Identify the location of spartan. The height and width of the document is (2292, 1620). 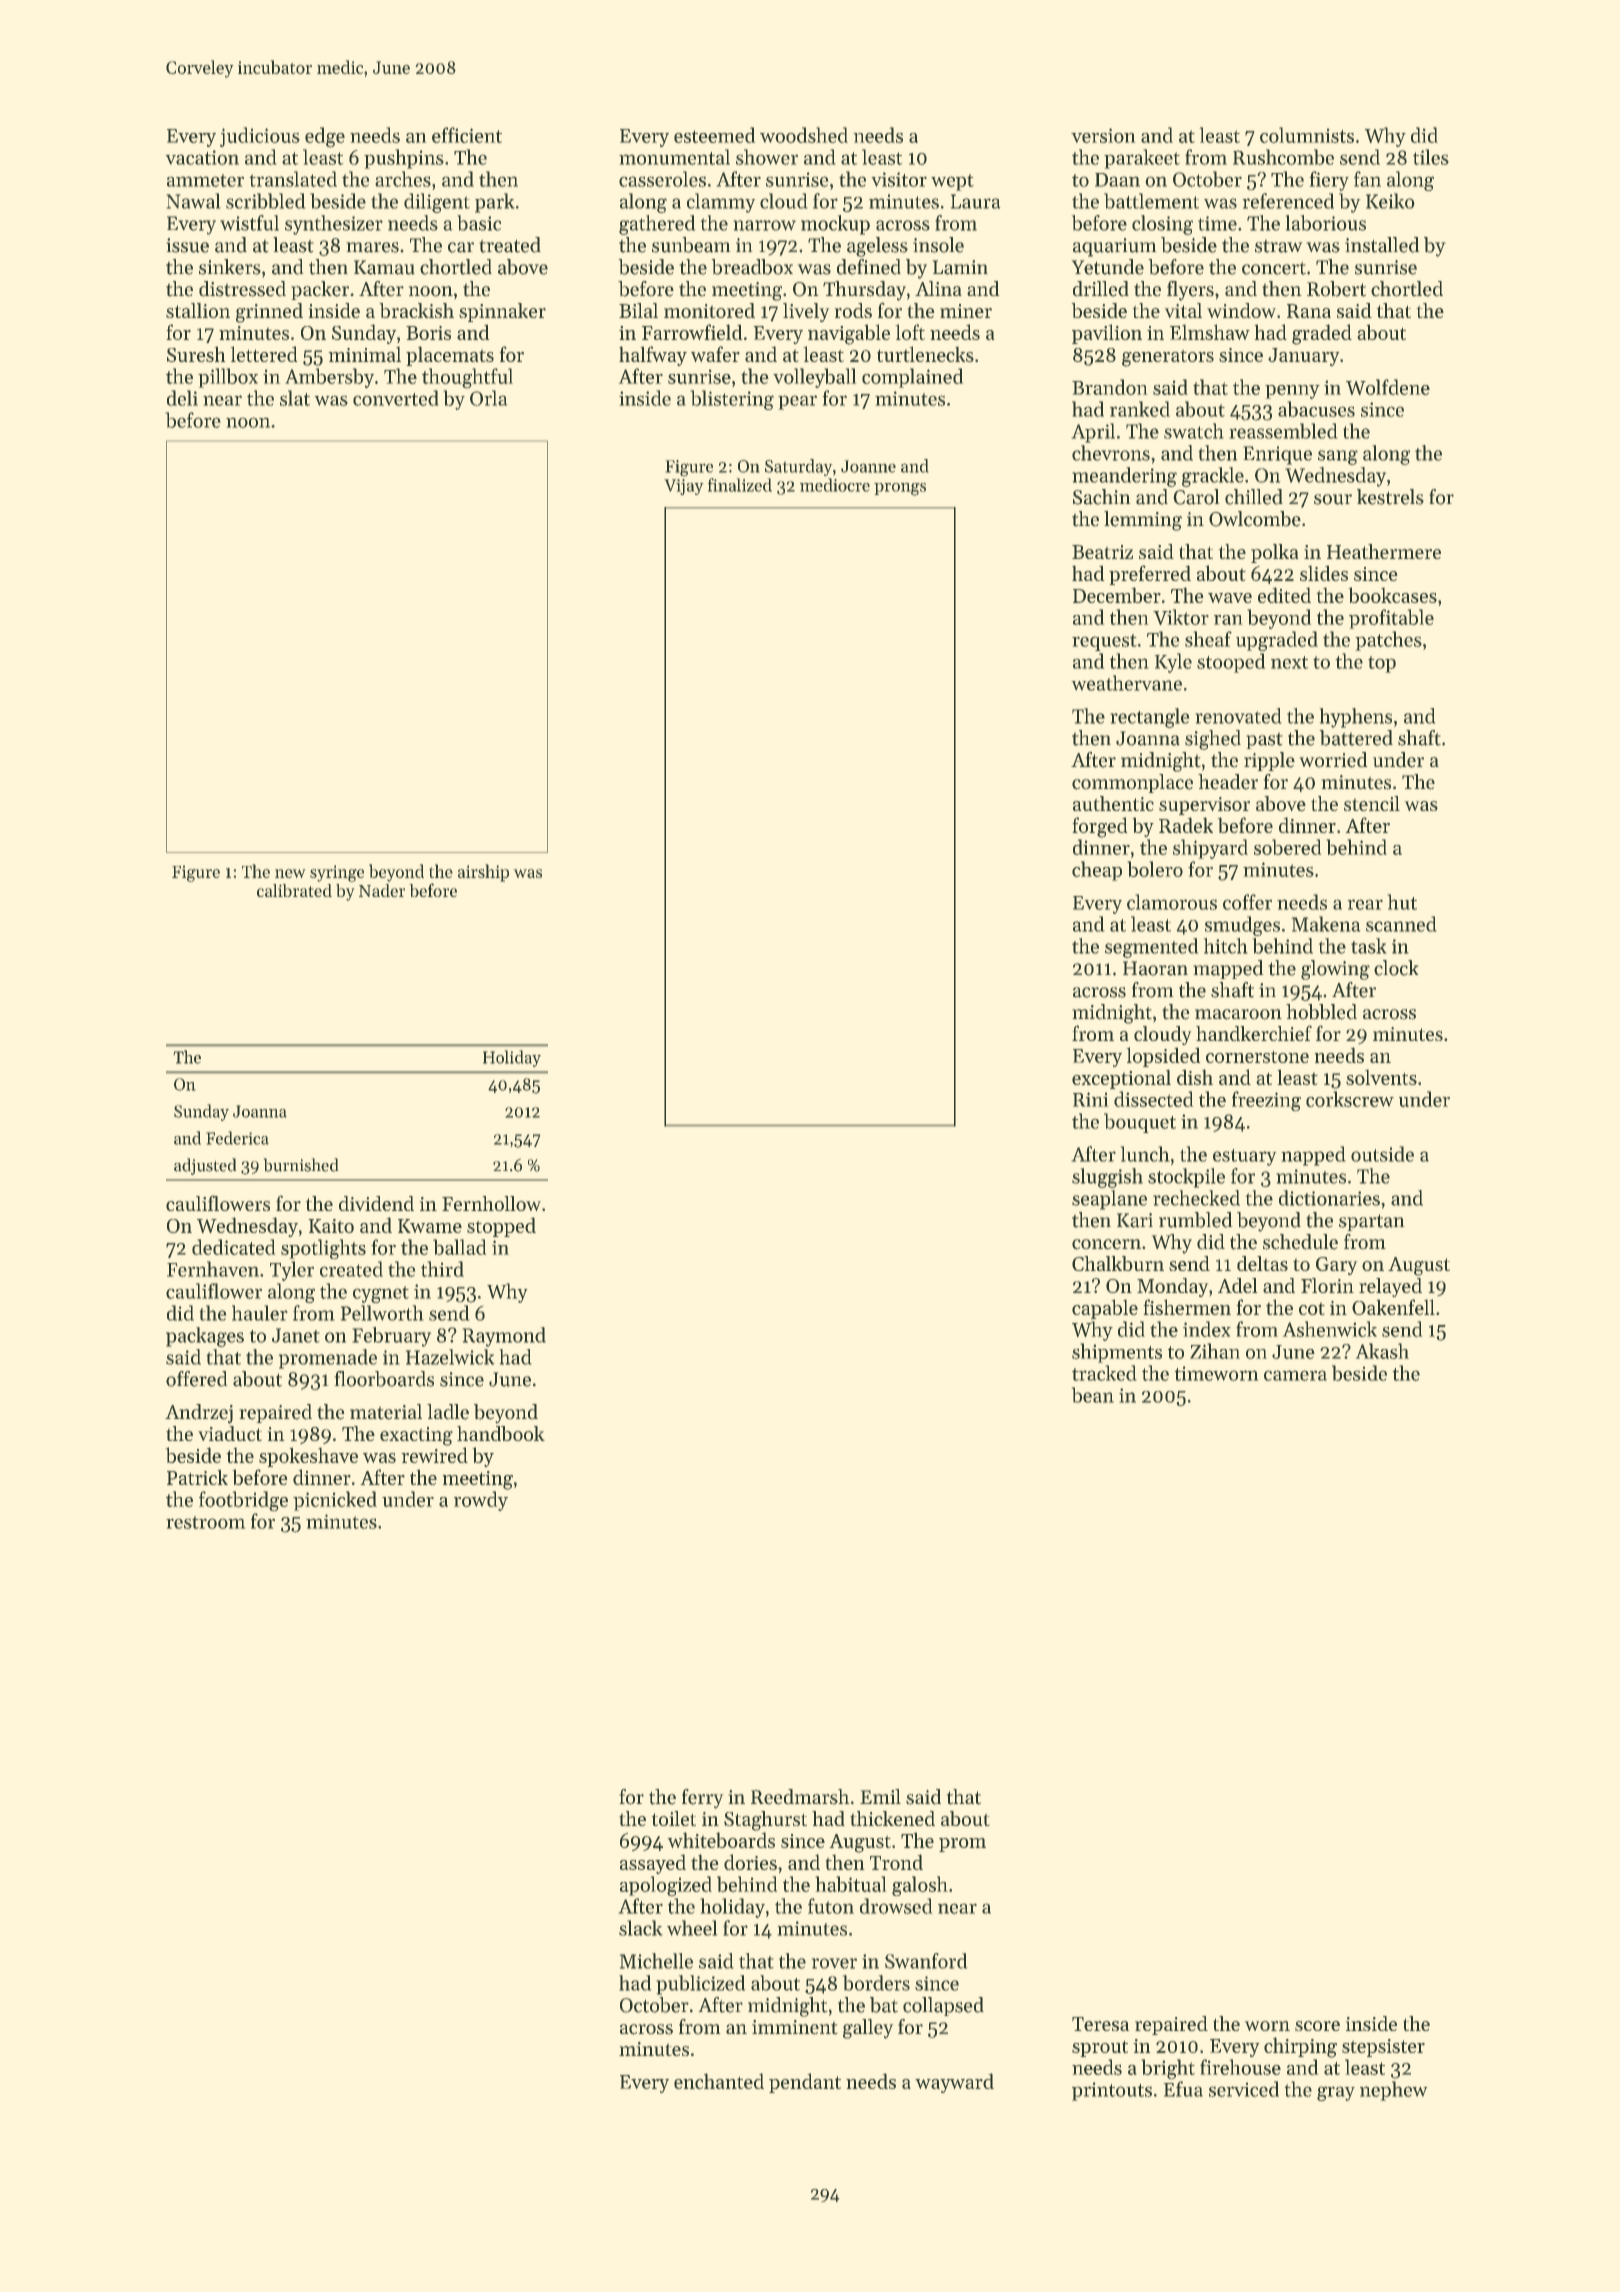
(1371, 1222).
